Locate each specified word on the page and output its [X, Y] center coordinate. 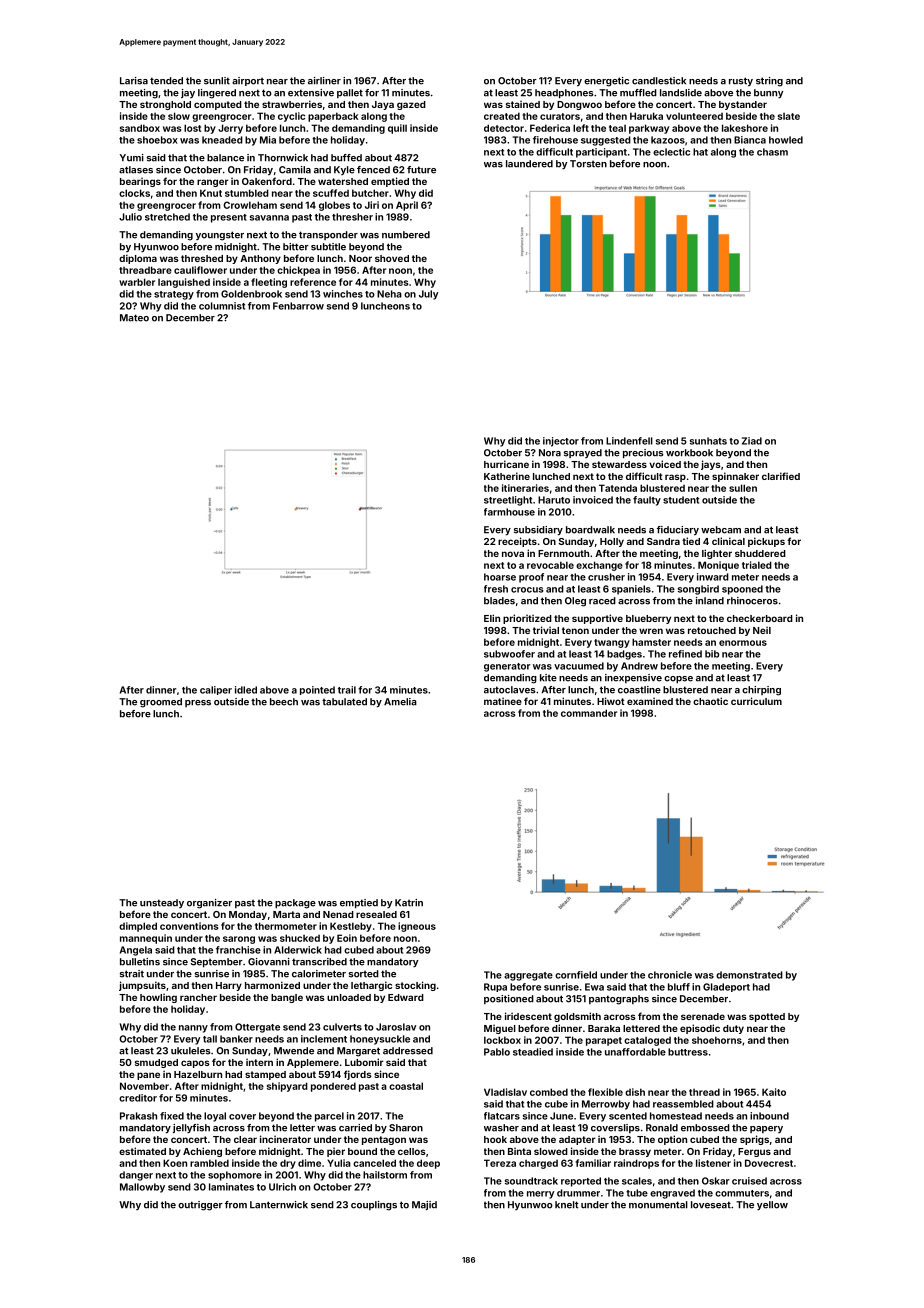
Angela [136, 951]
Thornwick [283, 158]
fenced [373, 170]
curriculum [756, 701]
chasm [772, 152]
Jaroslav [396, 1027]
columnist [222, 306]
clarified [781, 476]
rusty [741, 81]
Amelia [400, 702]
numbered [406, 235]
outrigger [200, 1206]
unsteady [162, 903]
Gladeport [726, 987]
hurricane [506, 464]
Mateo [134, 318]
